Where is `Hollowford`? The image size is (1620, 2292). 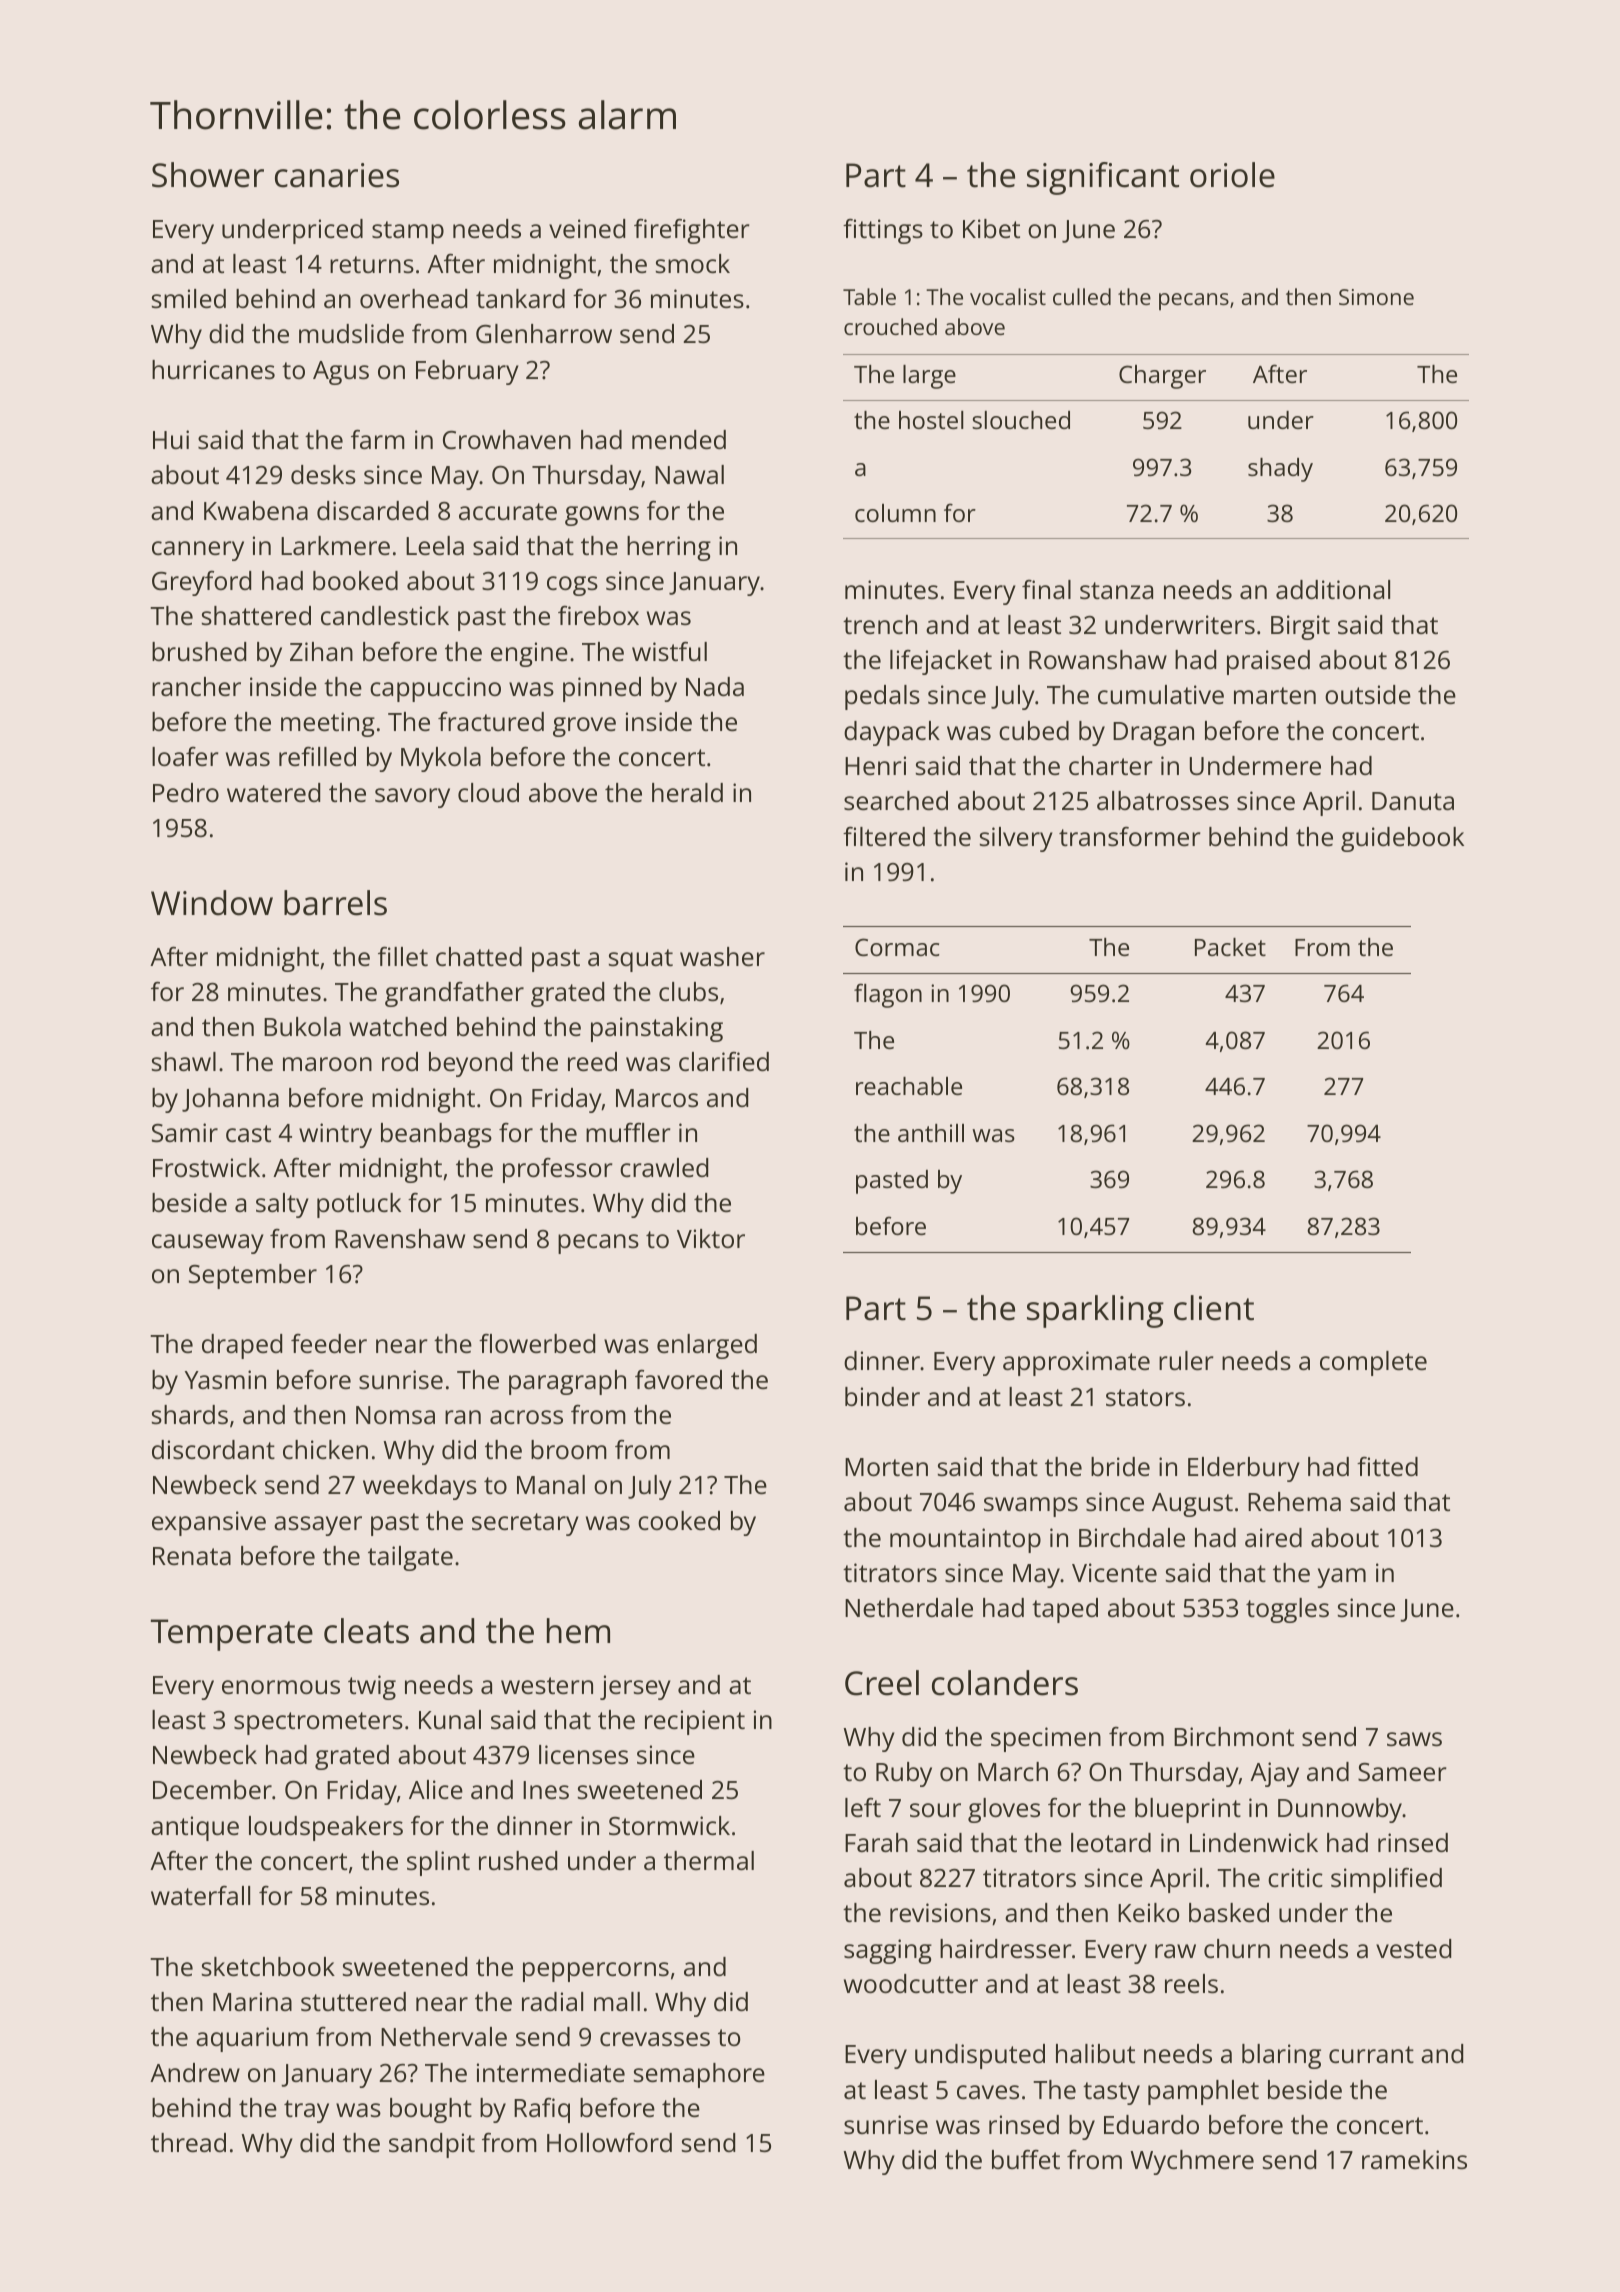 Hollowford is located at coordinates (609, 2142).
